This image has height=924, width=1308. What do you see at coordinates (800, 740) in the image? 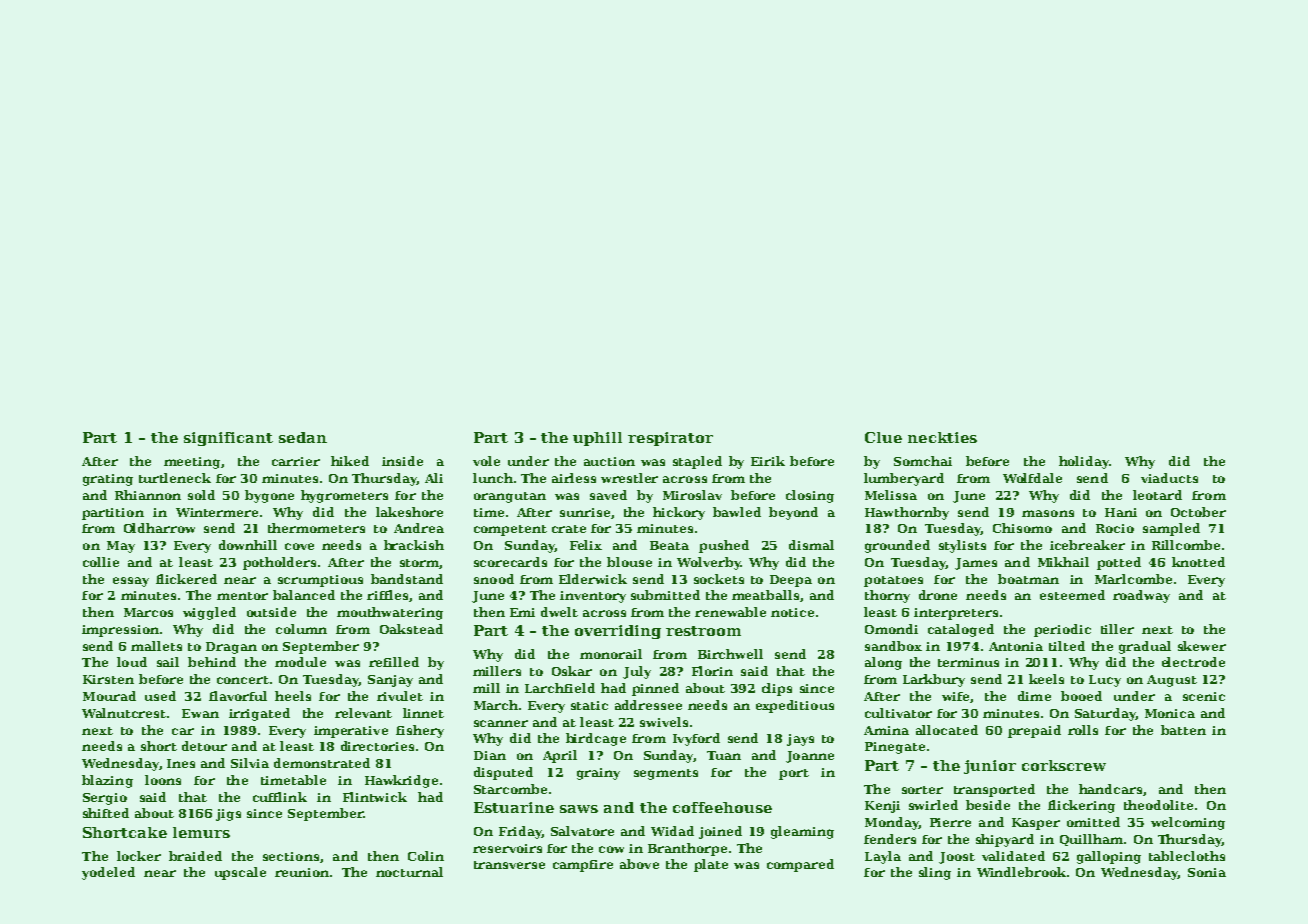
I see `jays` at bounding box center [800, 740].
